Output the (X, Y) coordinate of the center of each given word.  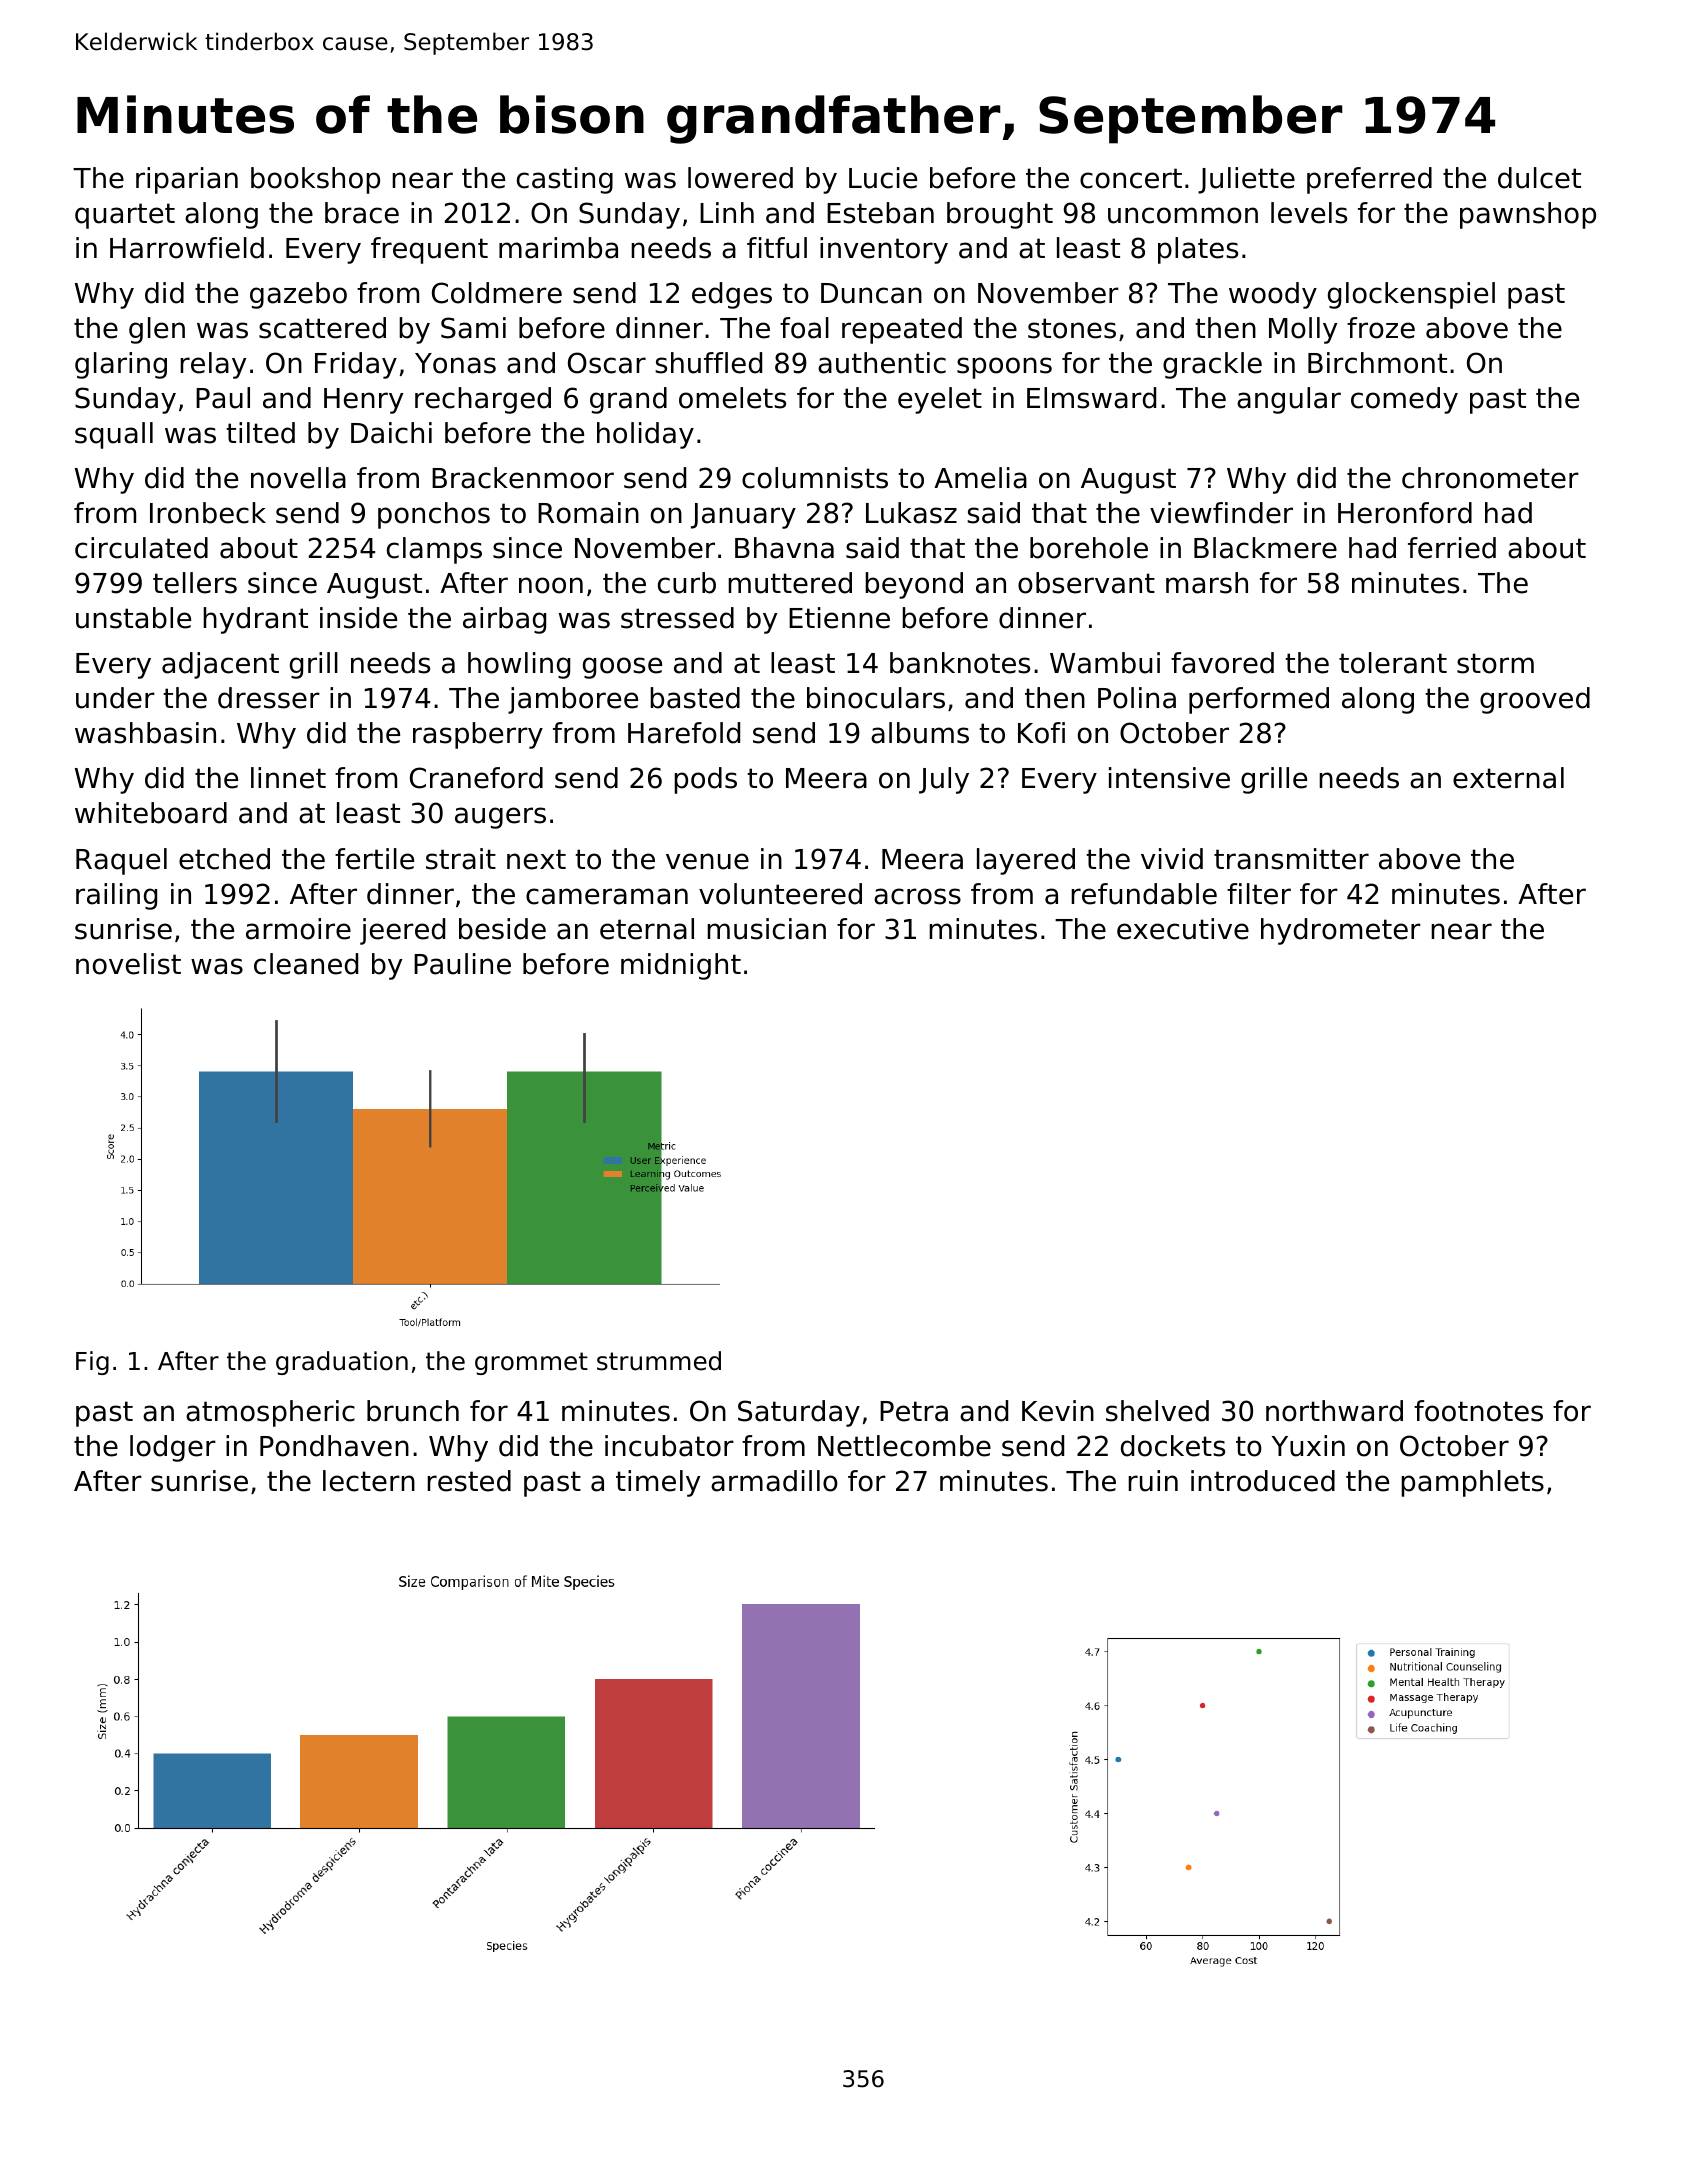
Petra (914, 1411)
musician (766, 929)
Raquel (121, 861)
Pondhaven (334, 1446)
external (1508, 778)
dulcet (1539, 178)
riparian (187, 180)
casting (565, 180)
